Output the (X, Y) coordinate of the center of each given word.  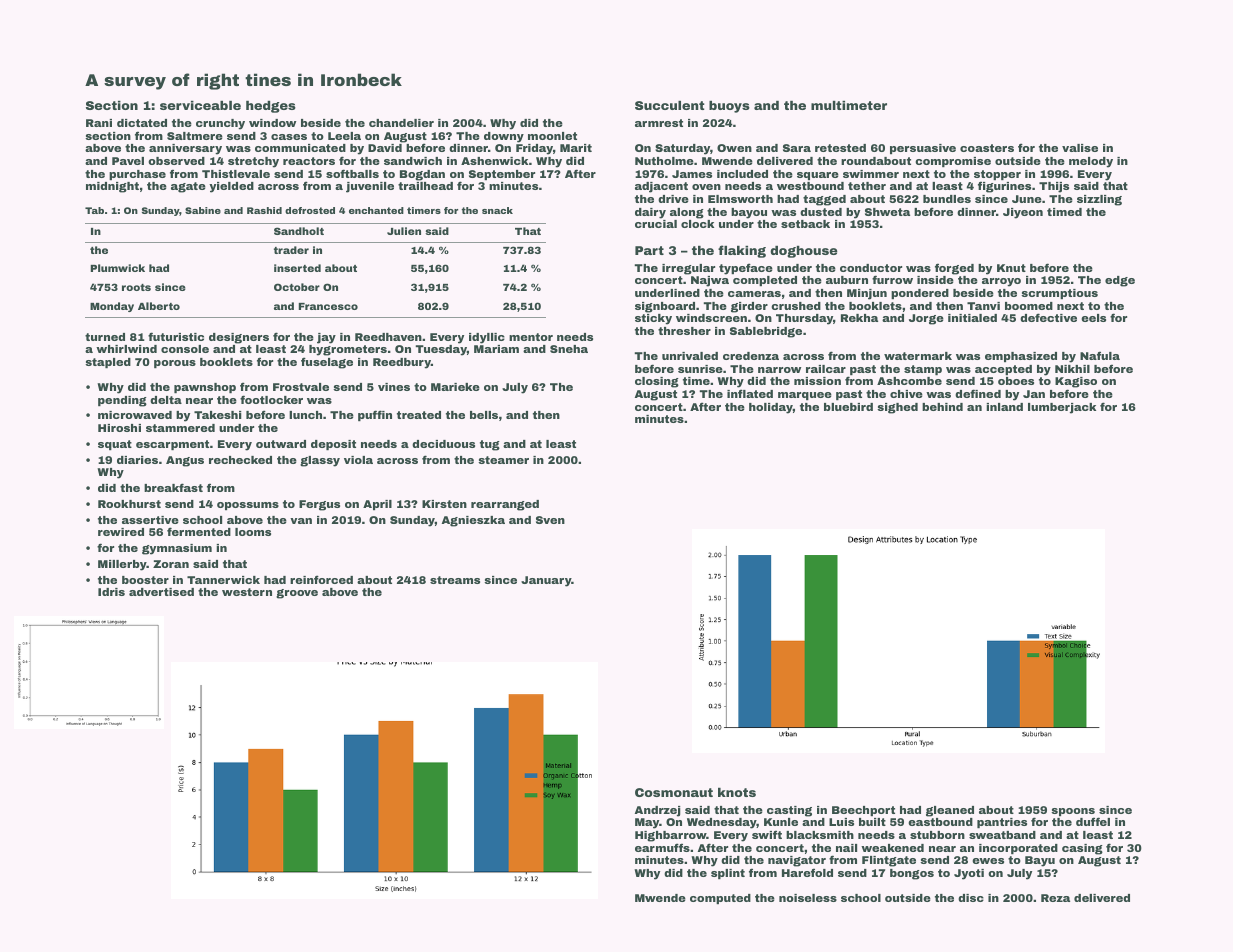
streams (455, 580)
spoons (1073, 813)
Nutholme (664, 161)
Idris (111, 592)
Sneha (569, 349)
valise (1080, 148)
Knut (1011, 268)
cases (289, 137)
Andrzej (658, 811)
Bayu (1040, 861)
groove (297, 594)
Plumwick (118, 268)
